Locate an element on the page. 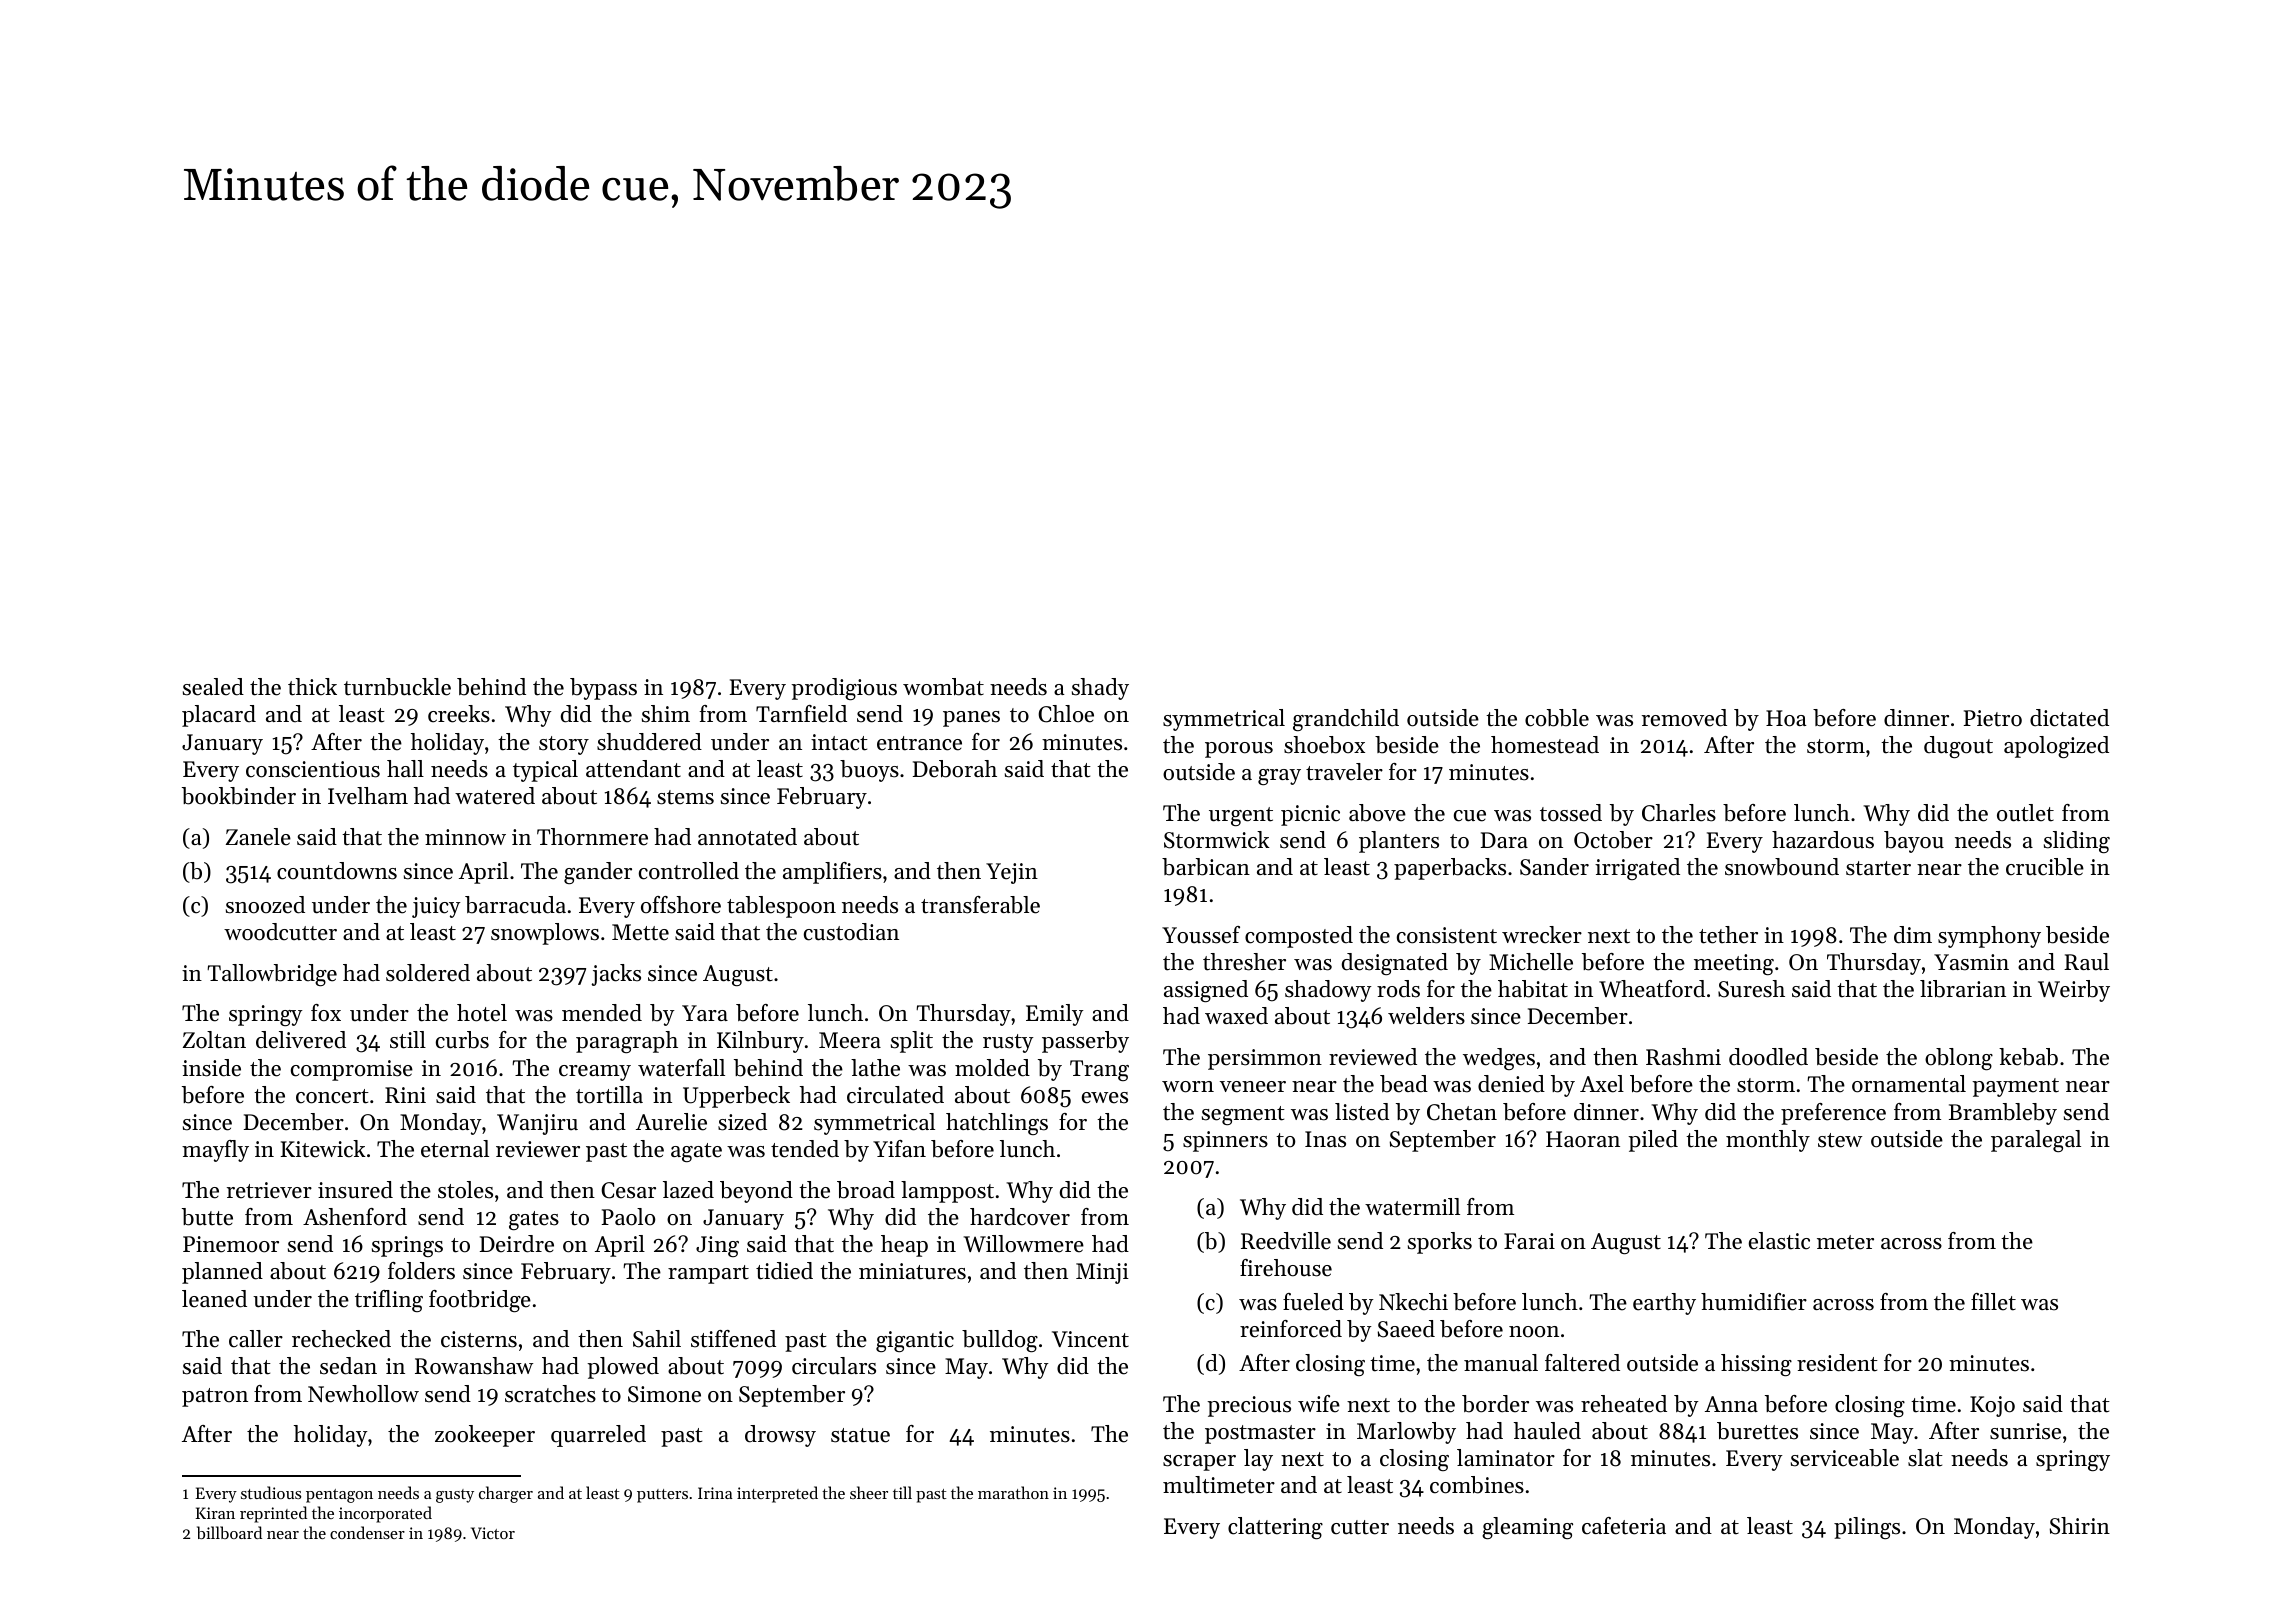 This document has height=1620, width=2292. marathon is located at coordinates (1013, 1492).
